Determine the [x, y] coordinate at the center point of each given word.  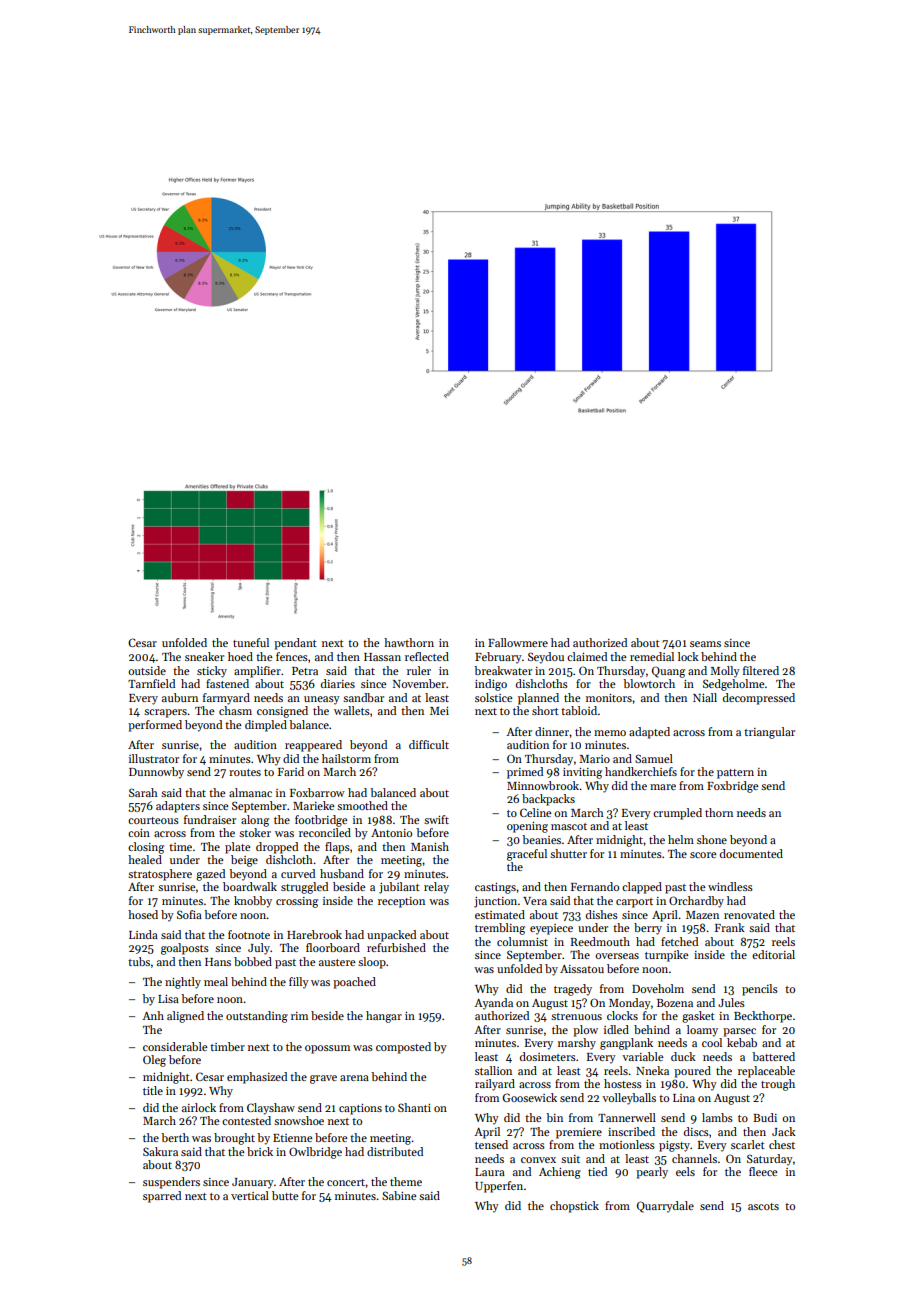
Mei [439, 711]
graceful [527, 855]
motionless [627, 1144]
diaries [338, 683]
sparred [162, 1197]
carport [634, 903]
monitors [609, 698]
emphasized [257, 1078]
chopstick [574, 1207]
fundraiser [210, 819]
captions [360, 1109]
